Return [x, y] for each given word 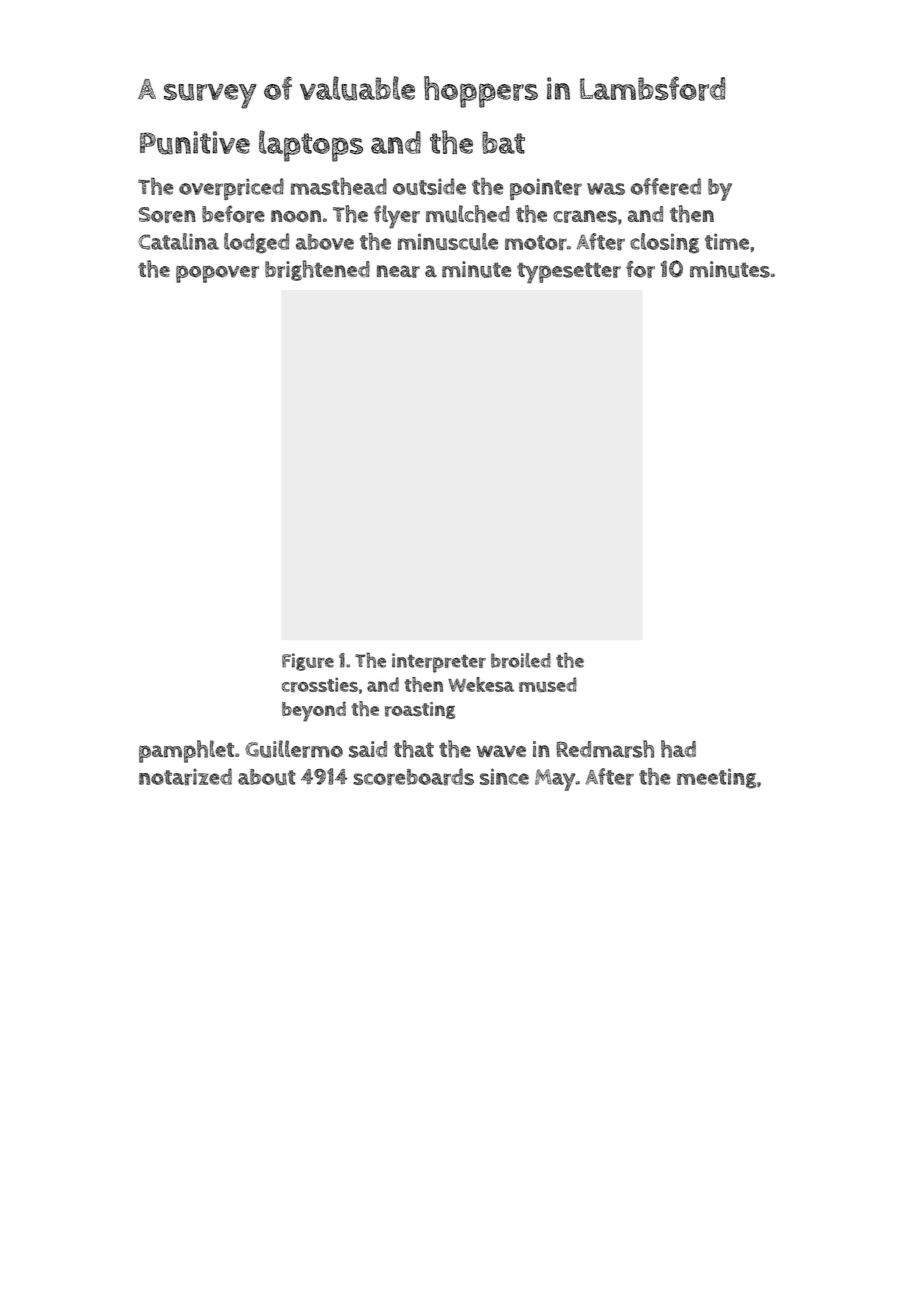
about [267, 777]
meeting [716, 778]
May [555, 780]
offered [665, 187]
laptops [311, 146]
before [233, 214]
